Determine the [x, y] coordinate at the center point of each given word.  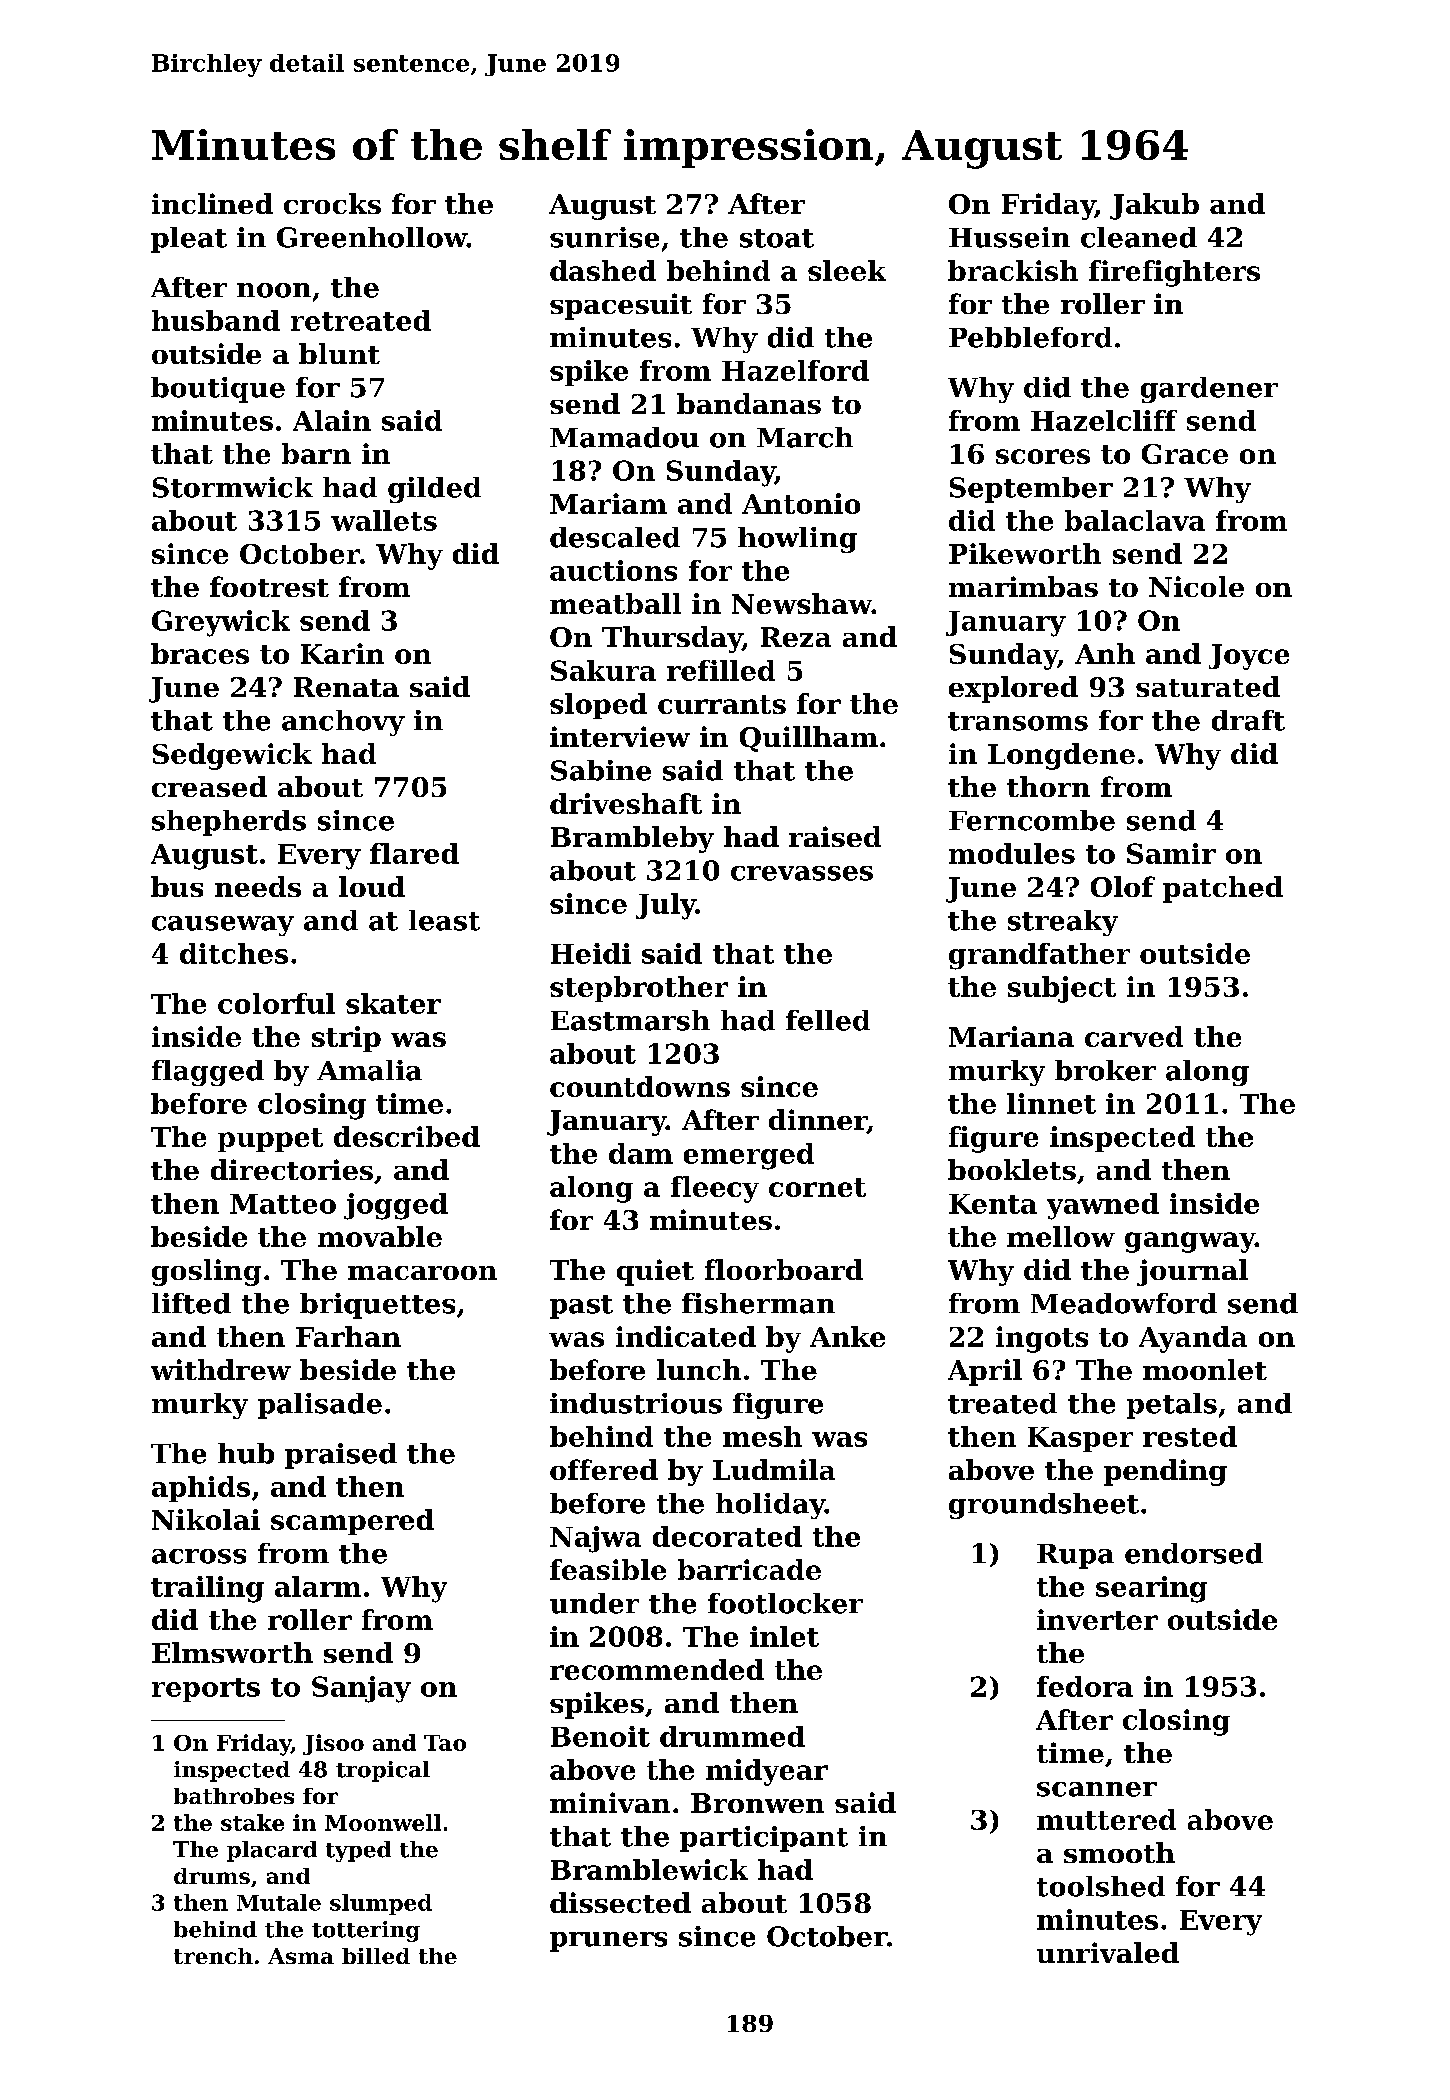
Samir [1171, 853]
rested [1190, 1436]
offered [604, 1469]
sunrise [604, 237]
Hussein [1009, 237]
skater [393, 1003]
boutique [218, 390]
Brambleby [632, 839]
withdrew [221, 1369]
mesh [762, 1436]
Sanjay [361, 1689]
